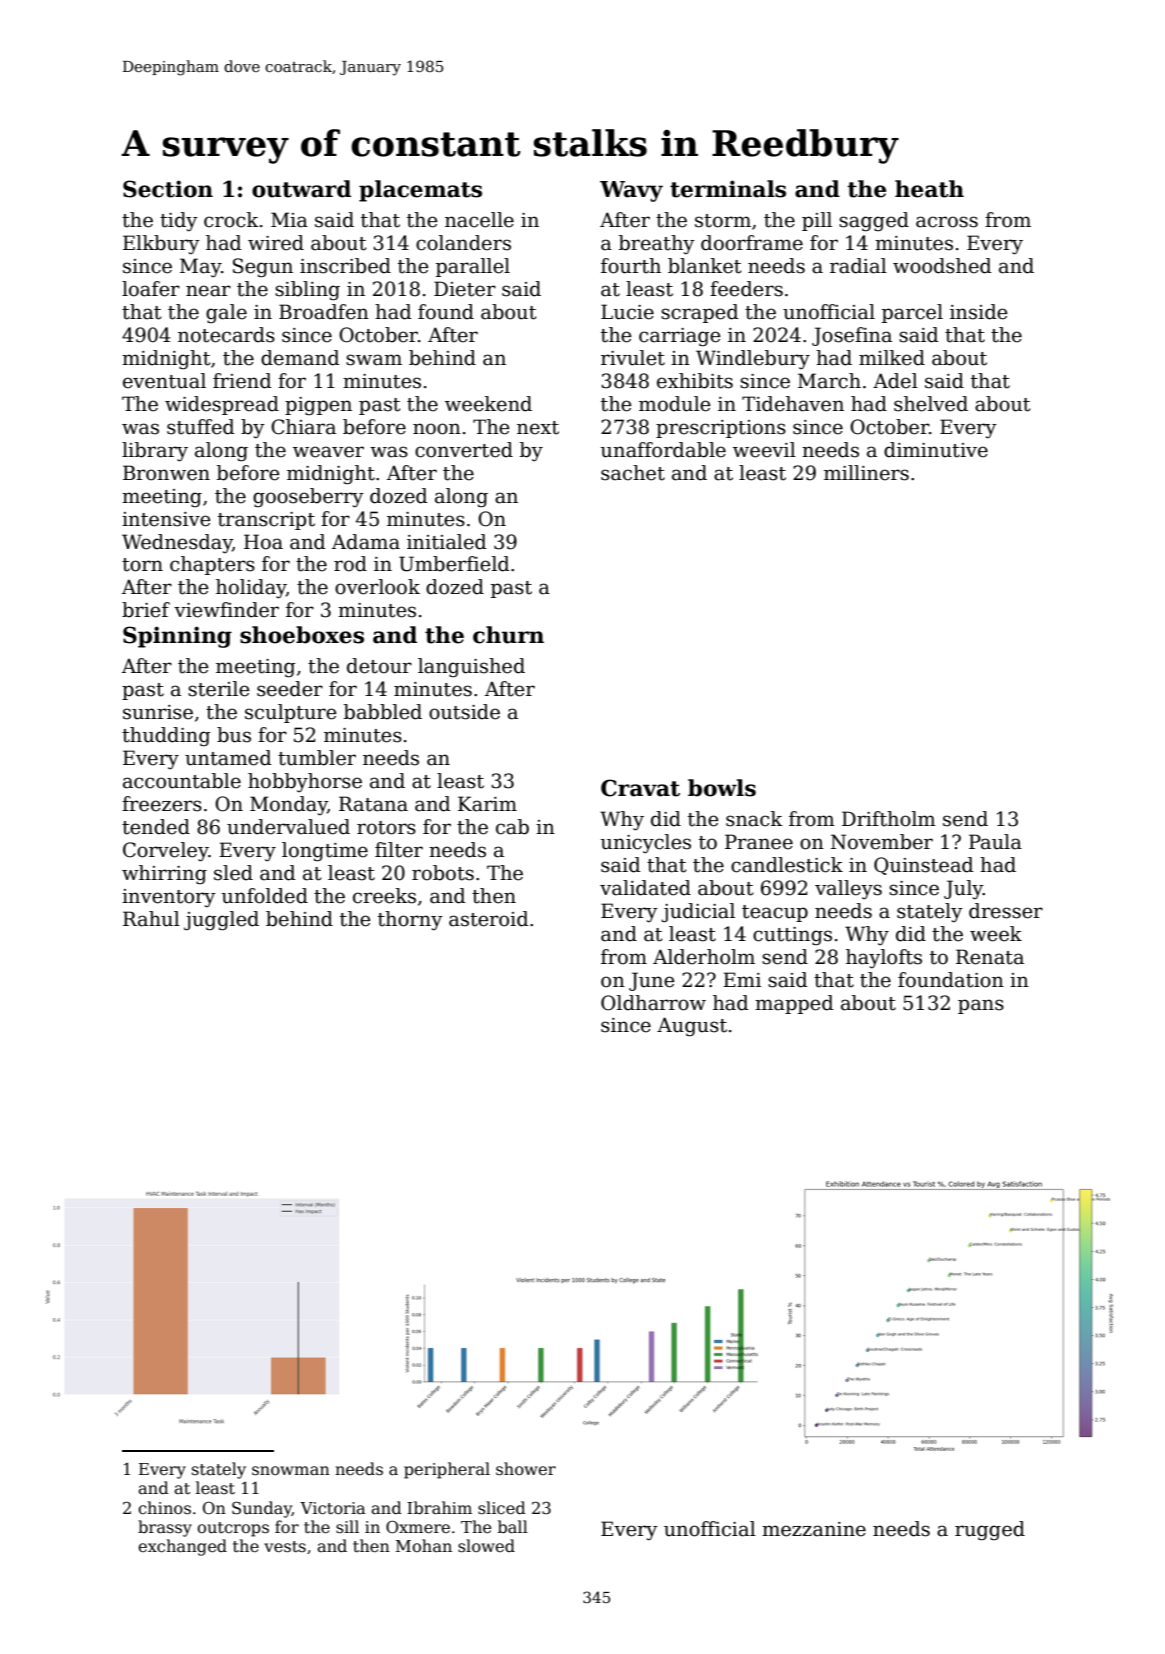 The image size is (1165, 1654). Describe the element at coordinates (990, 1531) in the screenshot. I see `rugged` at that location.
